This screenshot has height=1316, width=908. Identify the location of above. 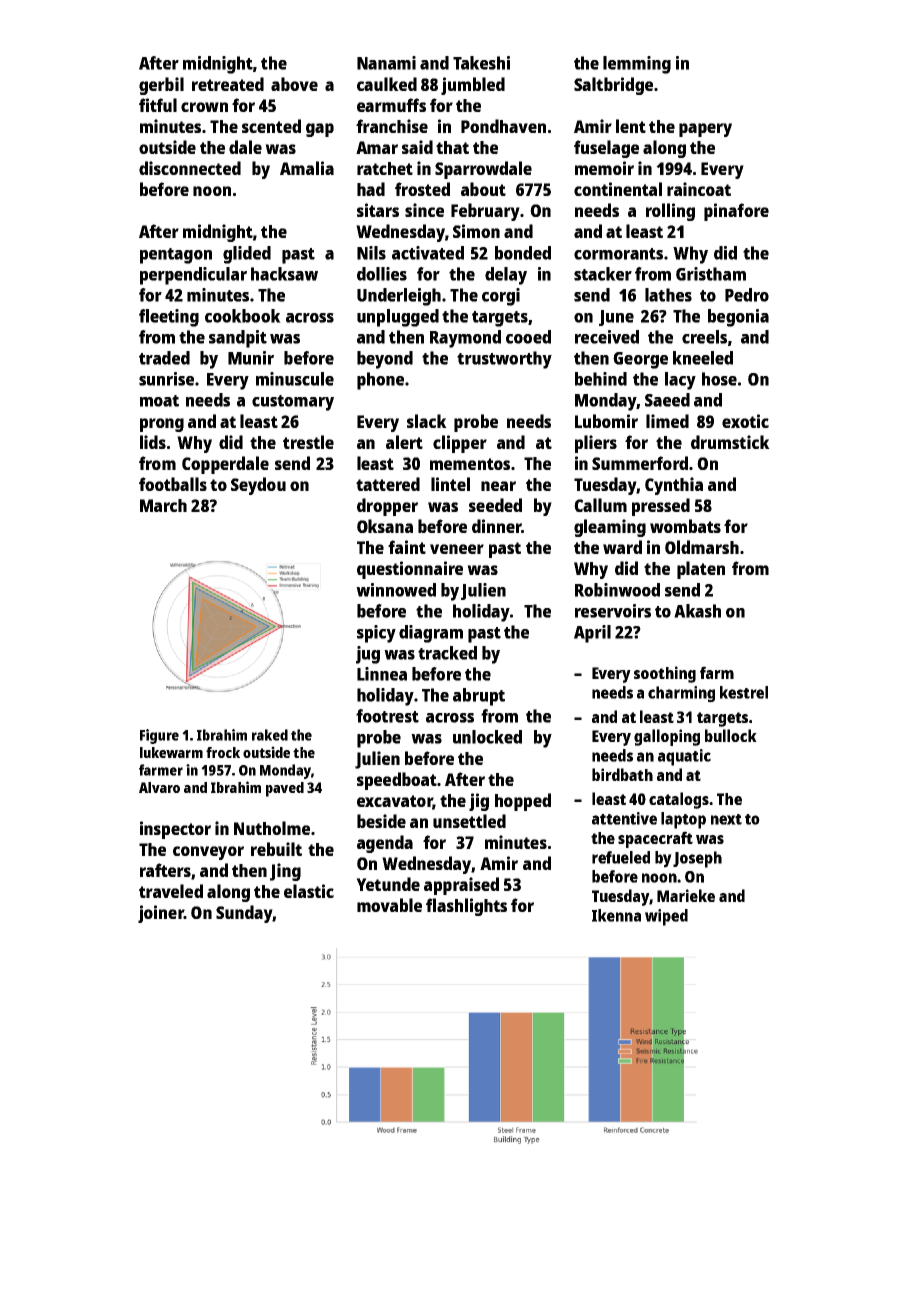
(294, 84).
